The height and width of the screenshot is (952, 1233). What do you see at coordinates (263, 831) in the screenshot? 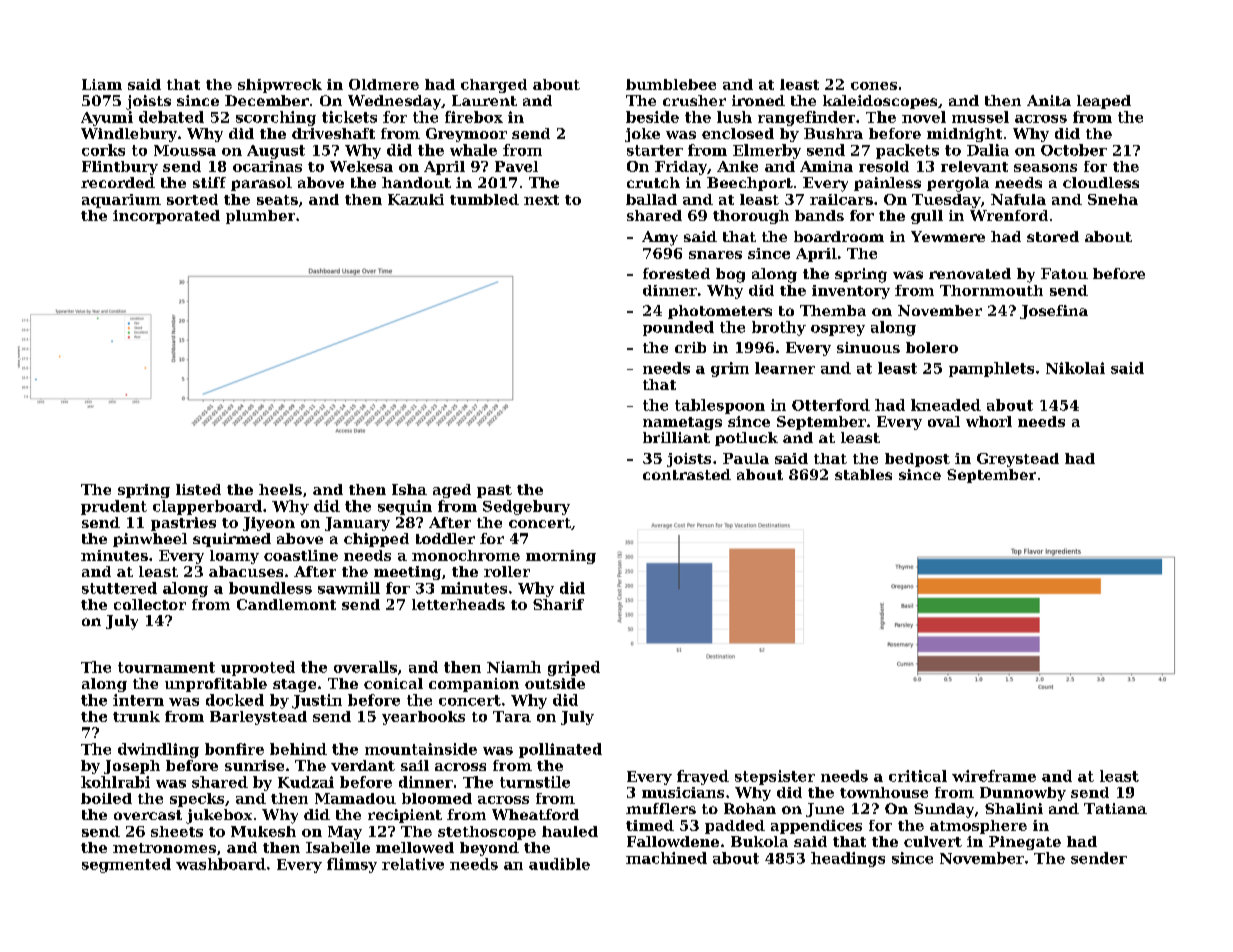
I see `Mukesh` at bounding box center [263, 831].
